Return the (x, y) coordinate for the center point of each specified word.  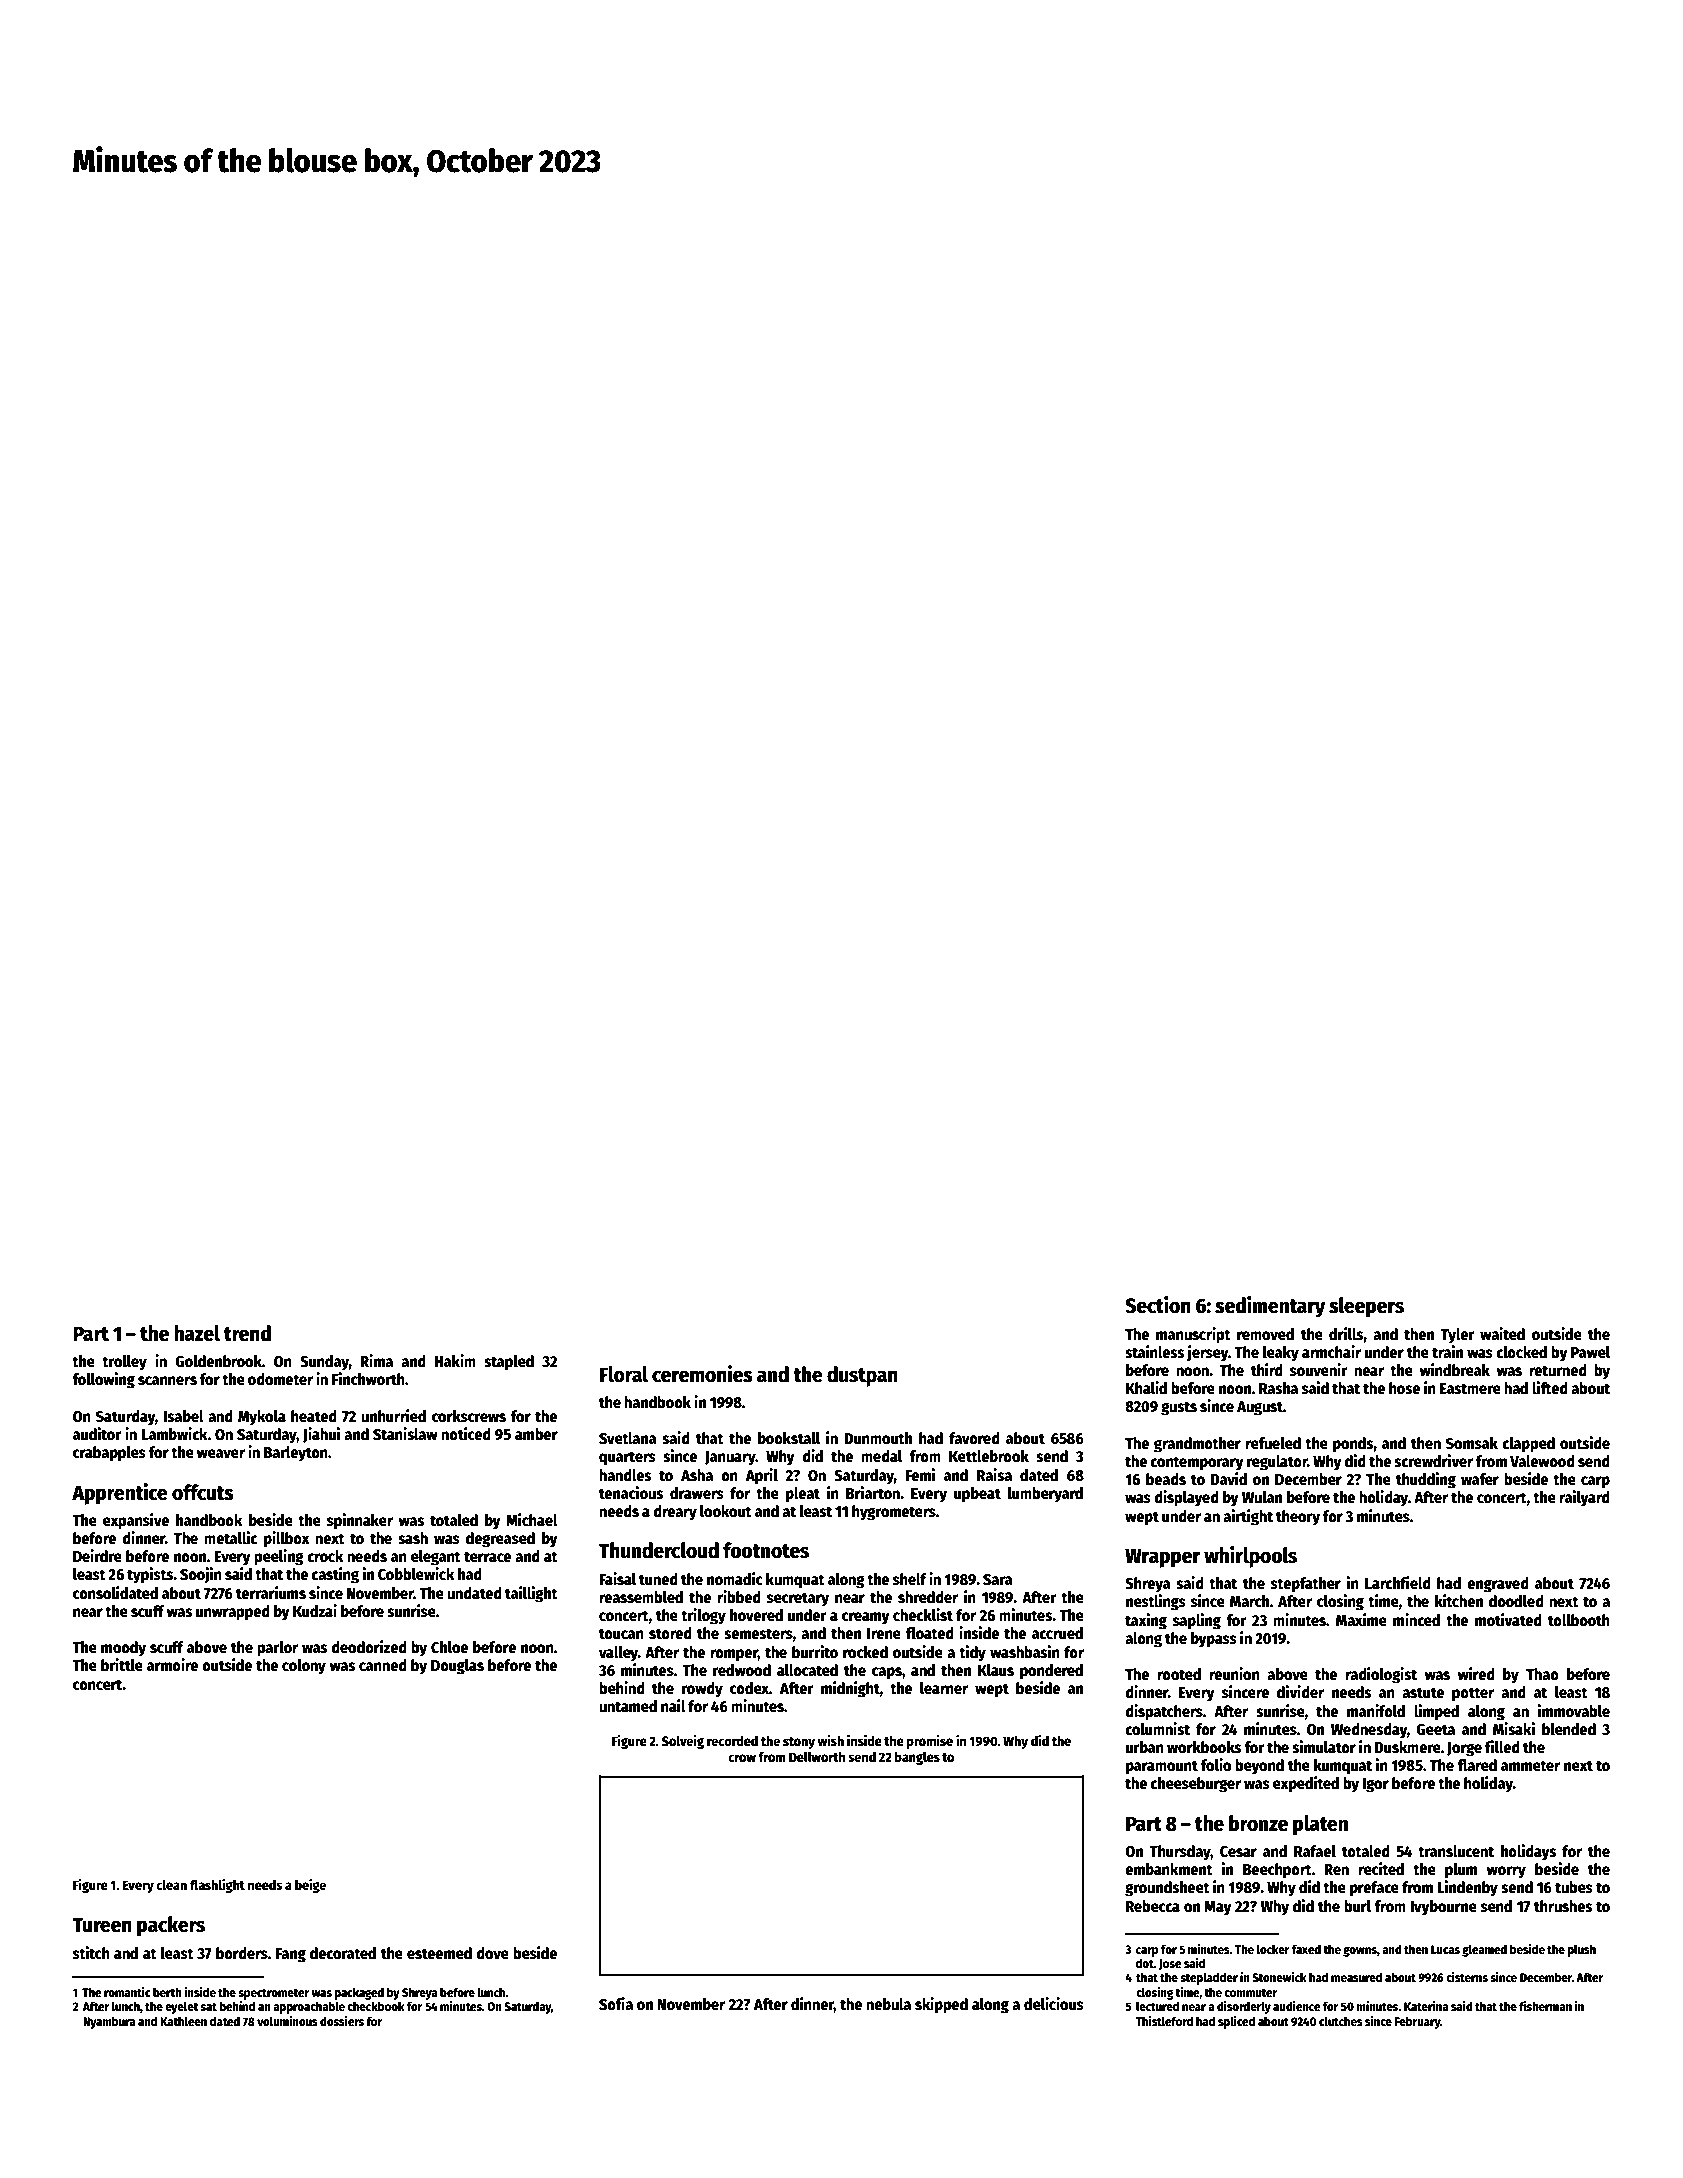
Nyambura (109, 2022)
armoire (172, 1665)
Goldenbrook (218, 1361)
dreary (675, 1513)
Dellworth (817, 1756)
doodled (1516, 1601)
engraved (1498, 1585)
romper (734, 1655)
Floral (624, 1374)
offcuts (203, 1492)
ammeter (1530, 1765)
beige (310, 1886)
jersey (1207, 1353)
